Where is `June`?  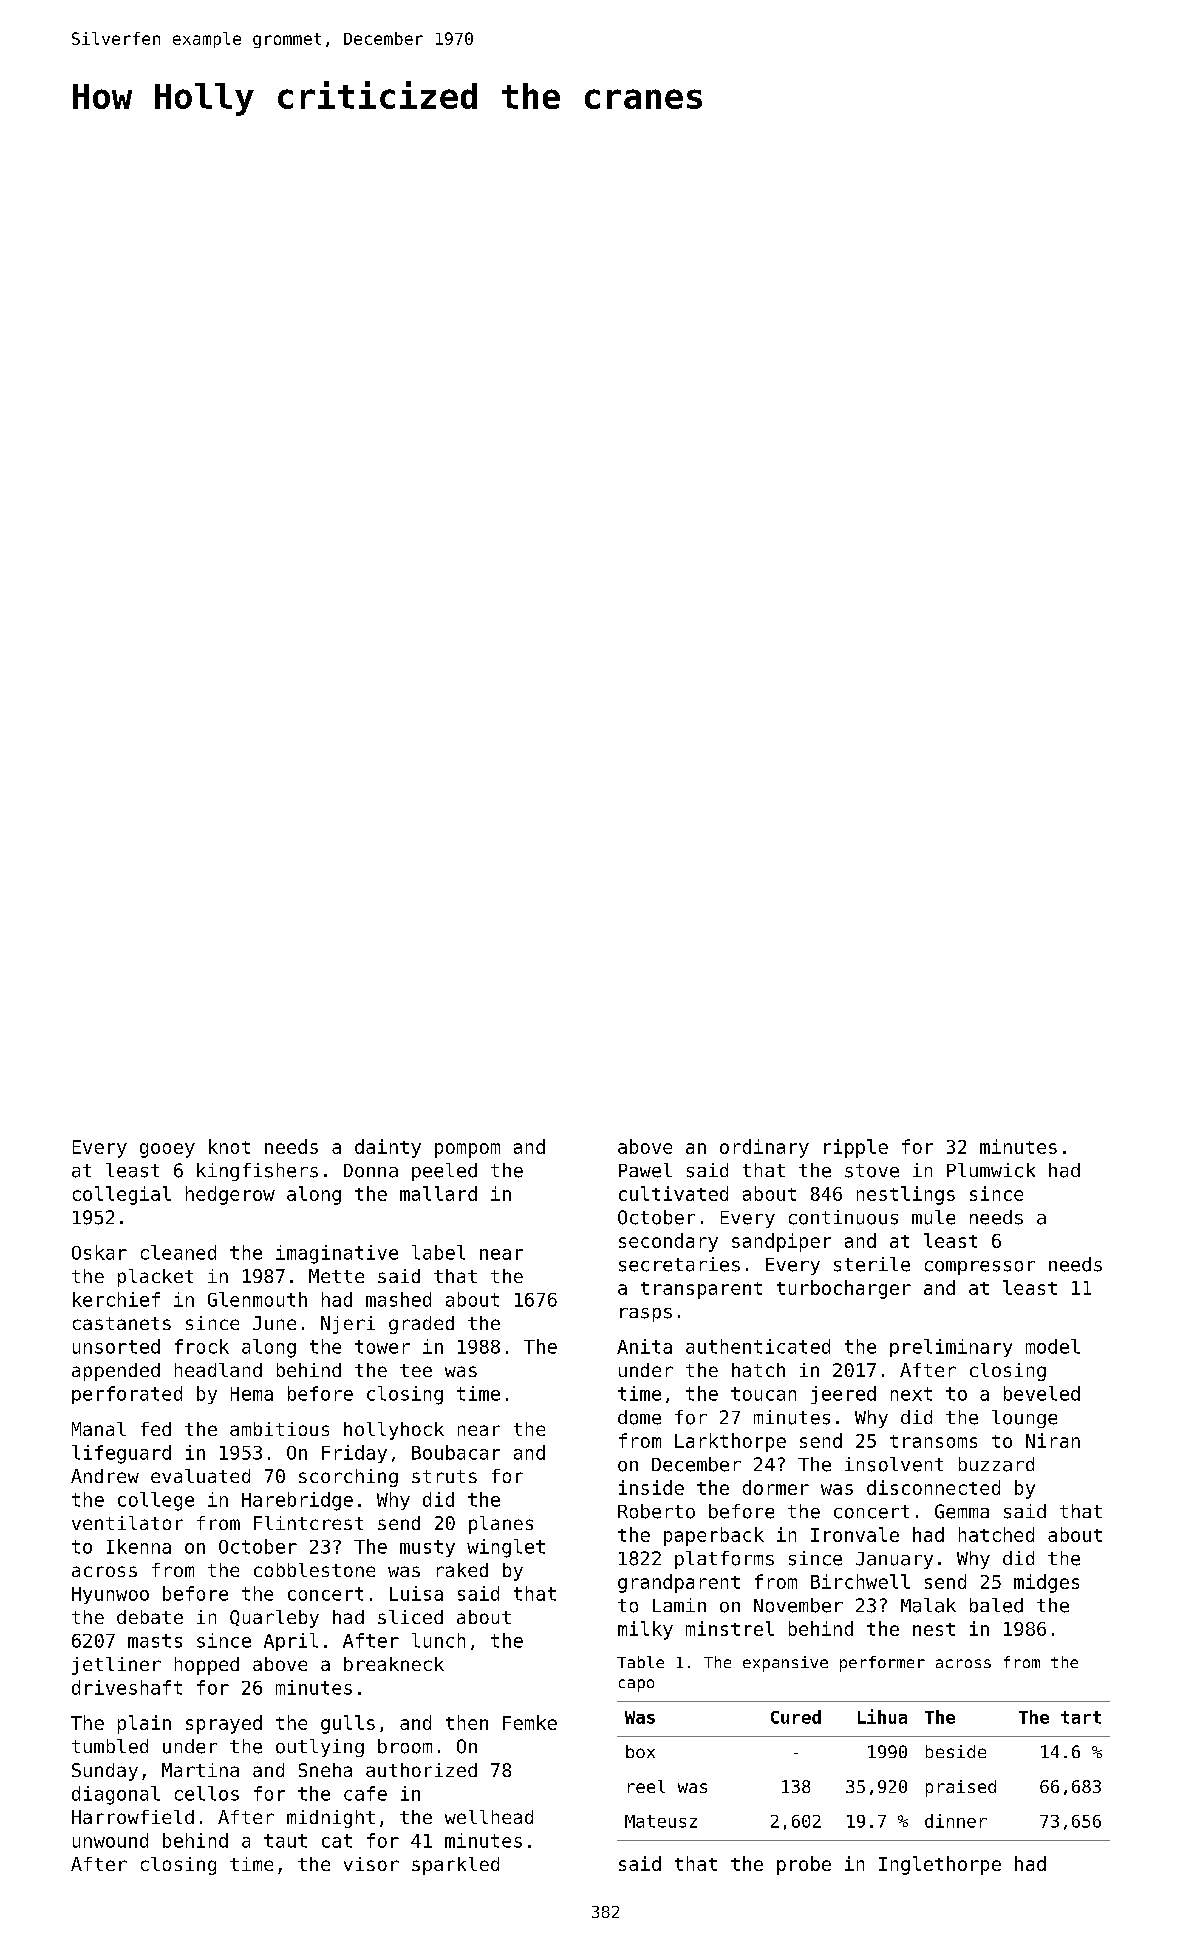
June is located at coordinates (274, 1323).
